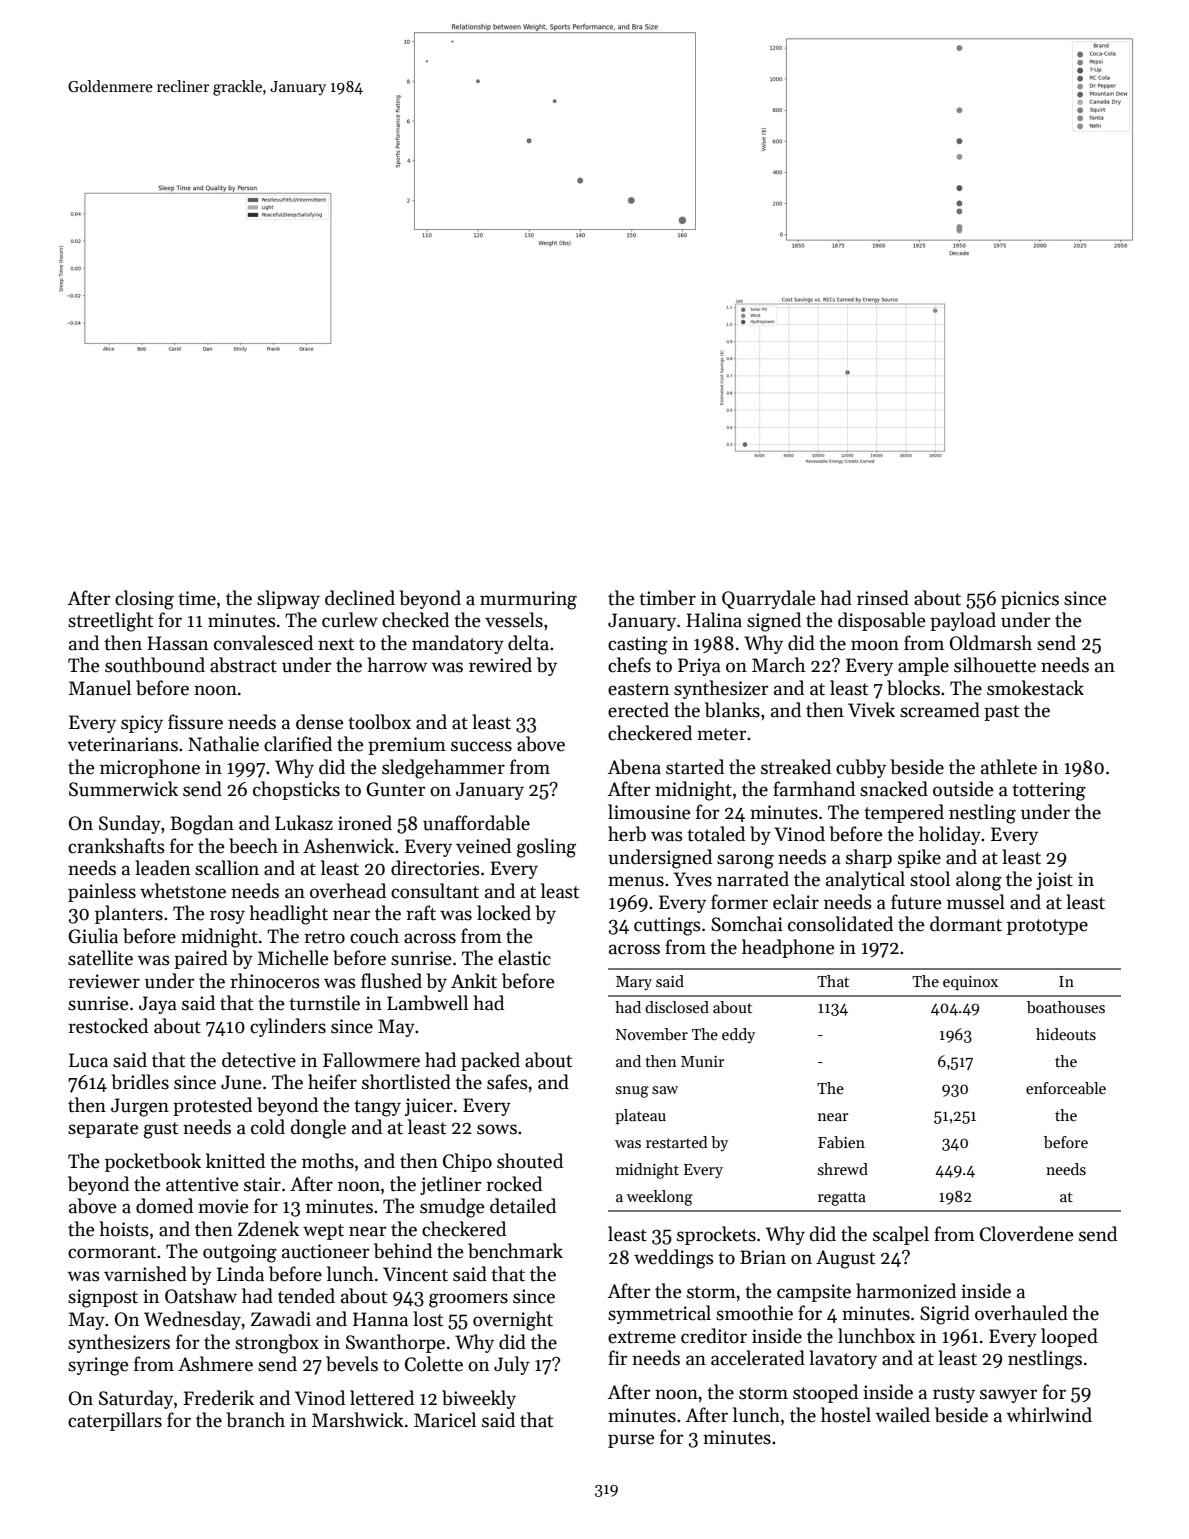  I want to click on picnics, so click(1030, 600).
